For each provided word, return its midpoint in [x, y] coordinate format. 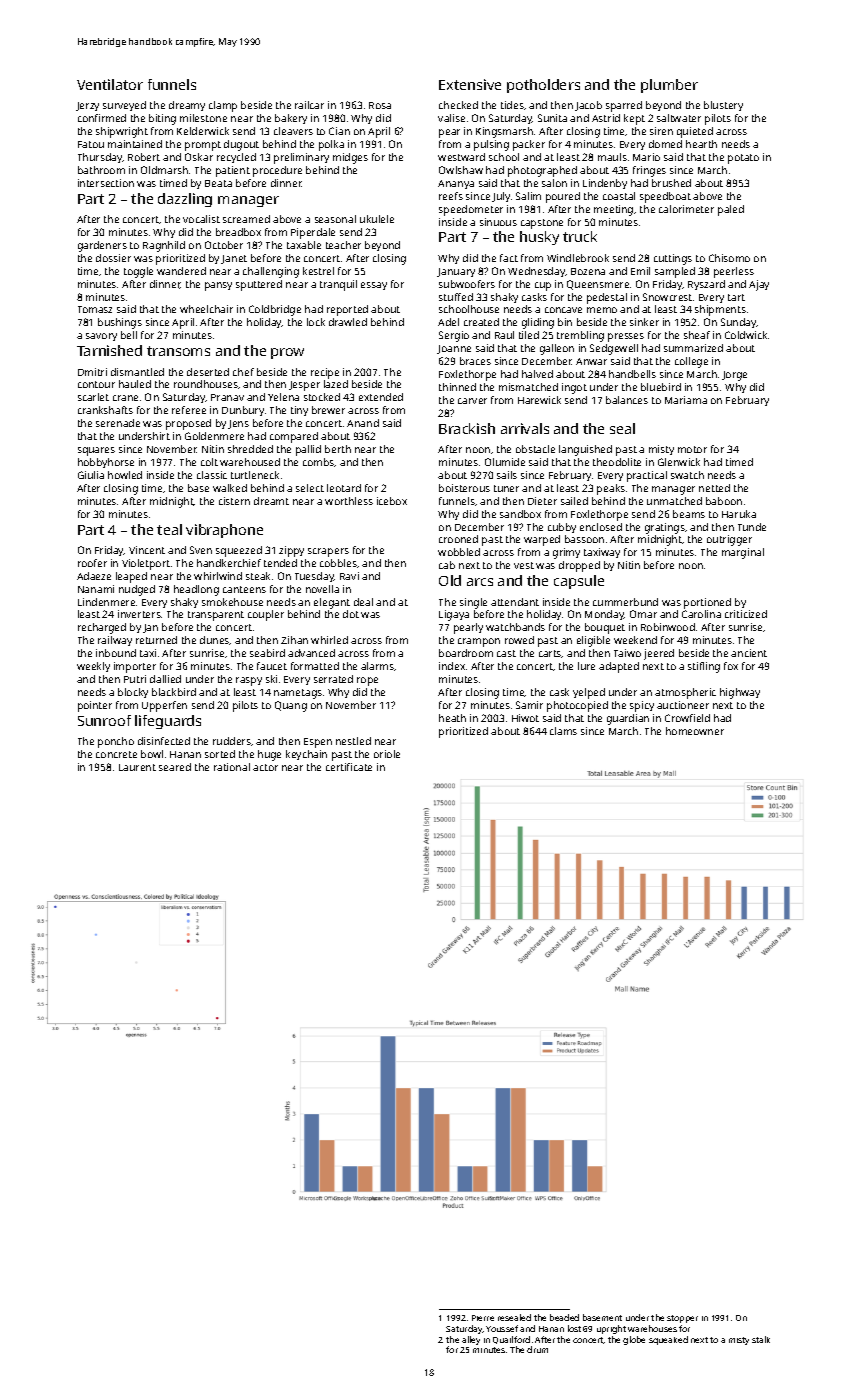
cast [506, 653]
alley [471, 1340]
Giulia [91, 475]
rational [232, 767]
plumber [669, 86]
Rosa [380, 105]
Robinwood [668, 627]
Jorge [734, 376]
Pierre [483, 1318]
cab [447, 565]
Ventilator [110, 84]
